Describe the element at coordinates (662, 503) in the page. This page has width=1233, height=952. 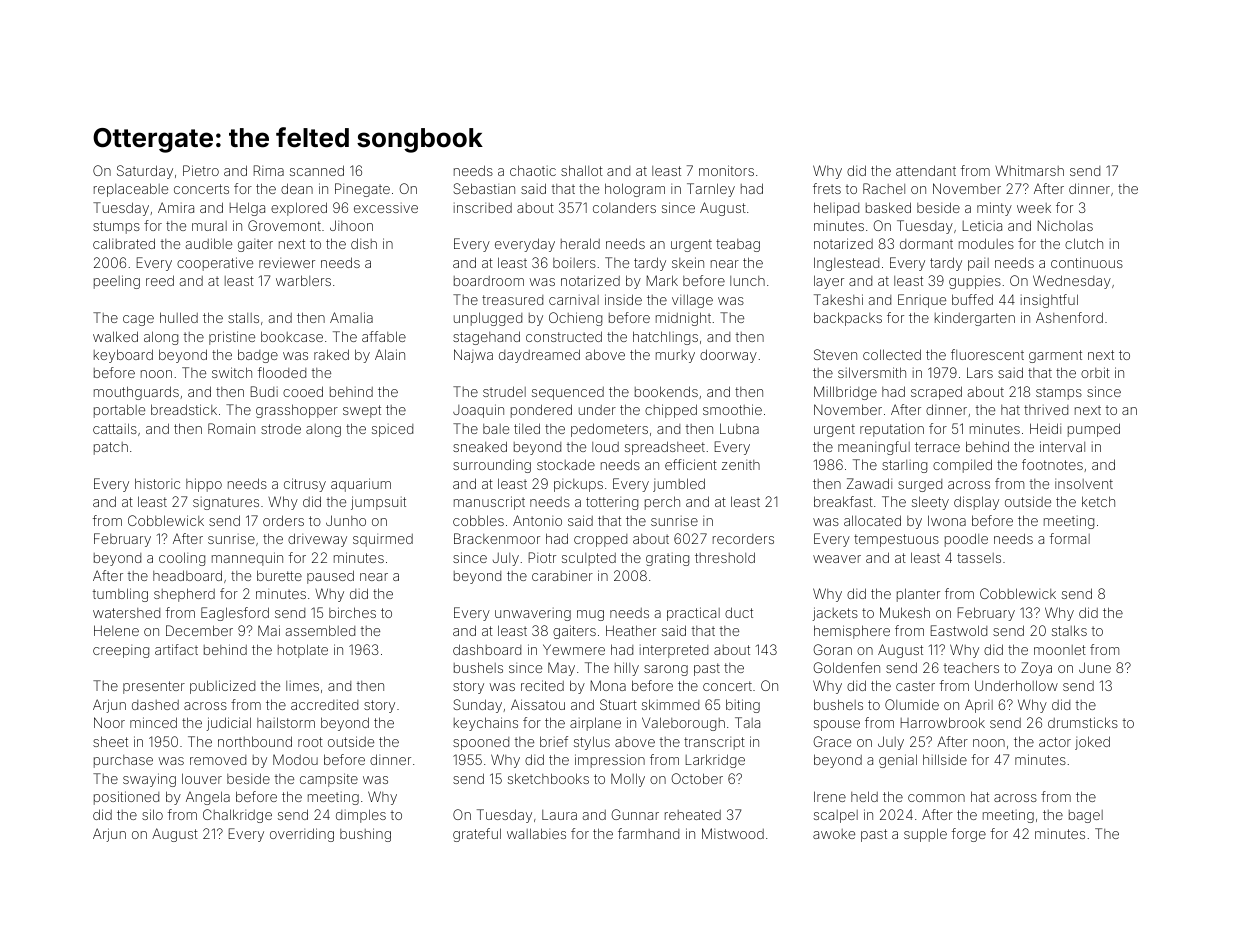
I see `perch` at that location.
